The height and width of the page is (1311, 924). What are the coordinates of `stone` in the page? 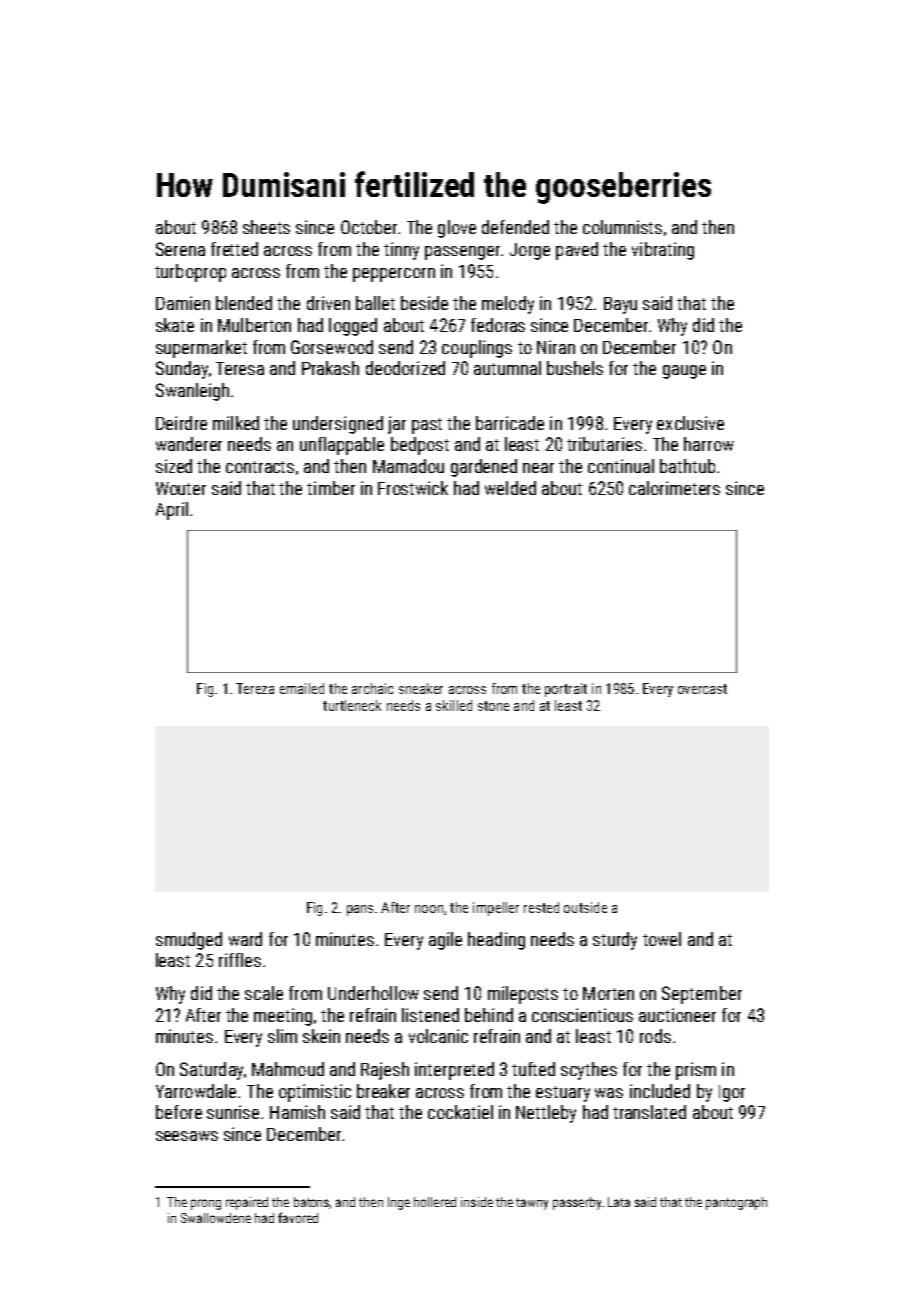 It's located at (493, 706).
